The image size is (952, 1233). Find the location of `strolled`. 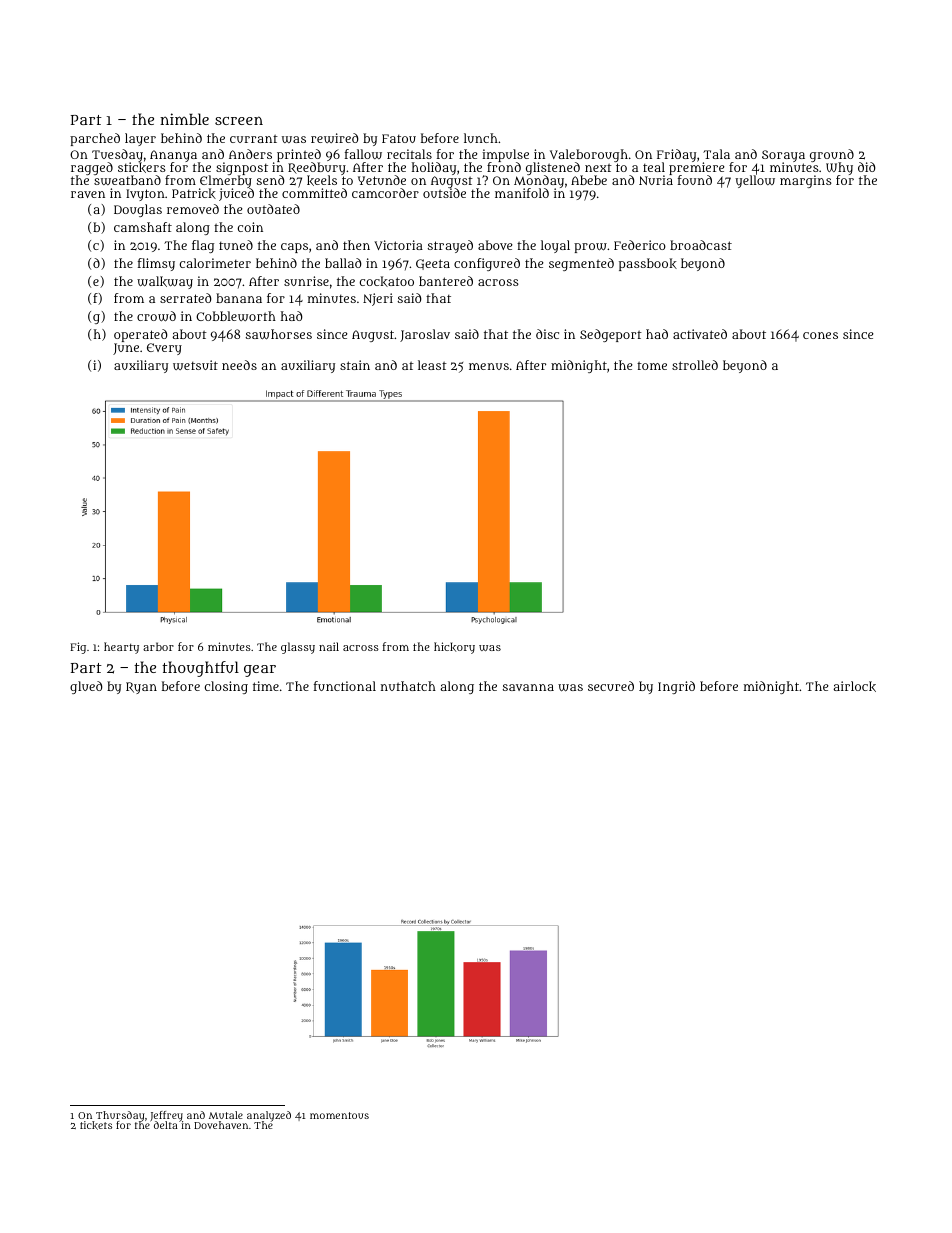

strolled is located at coordinates (695, 365).
